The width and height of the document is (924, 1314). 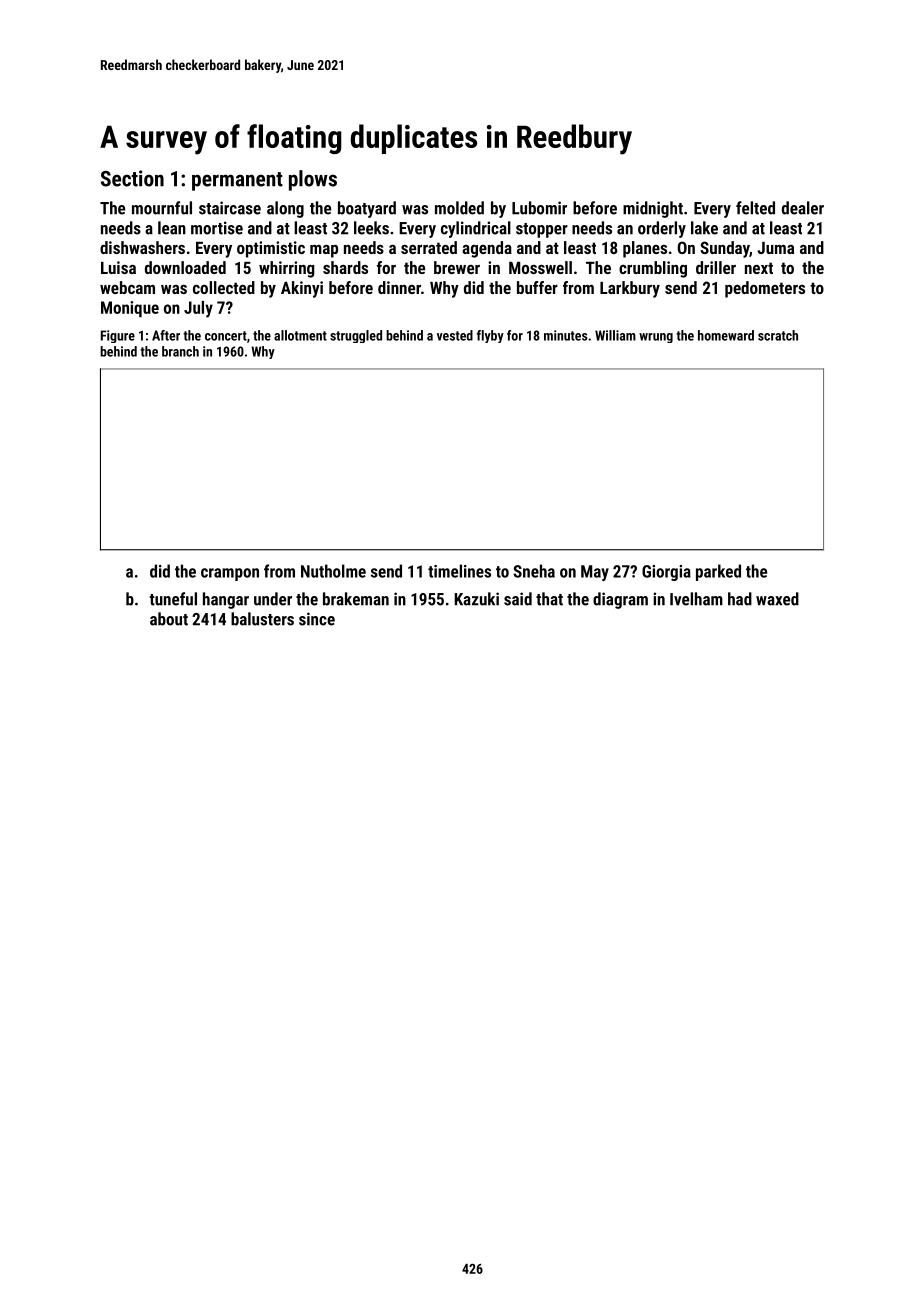 What do you see at coordinates (704, 228) in the document?
I see `lake` at bounding box center [704, 228].
